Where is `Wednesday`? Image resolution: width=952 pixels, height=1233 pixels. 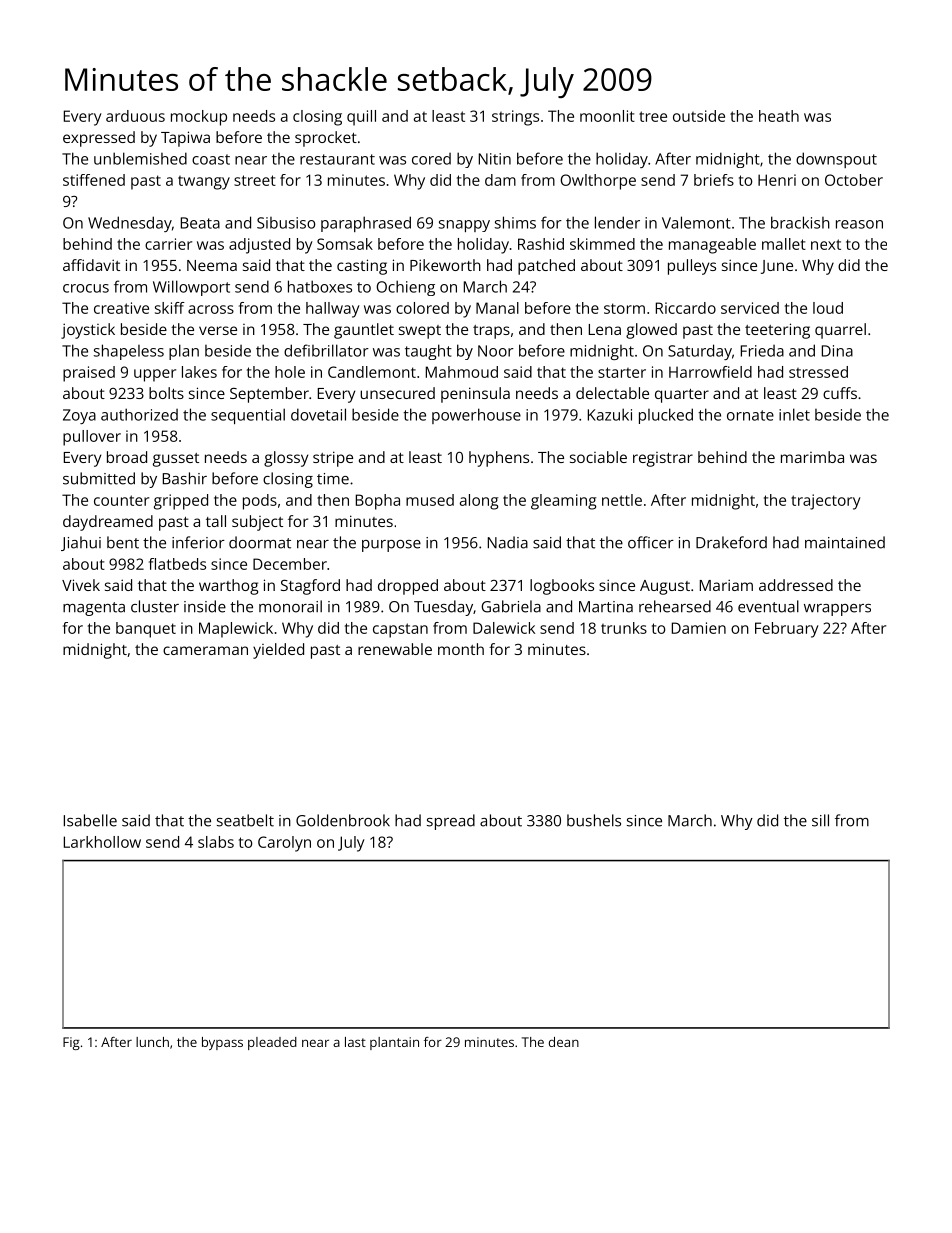 Wednesday is located at coordinates (130, 224).
